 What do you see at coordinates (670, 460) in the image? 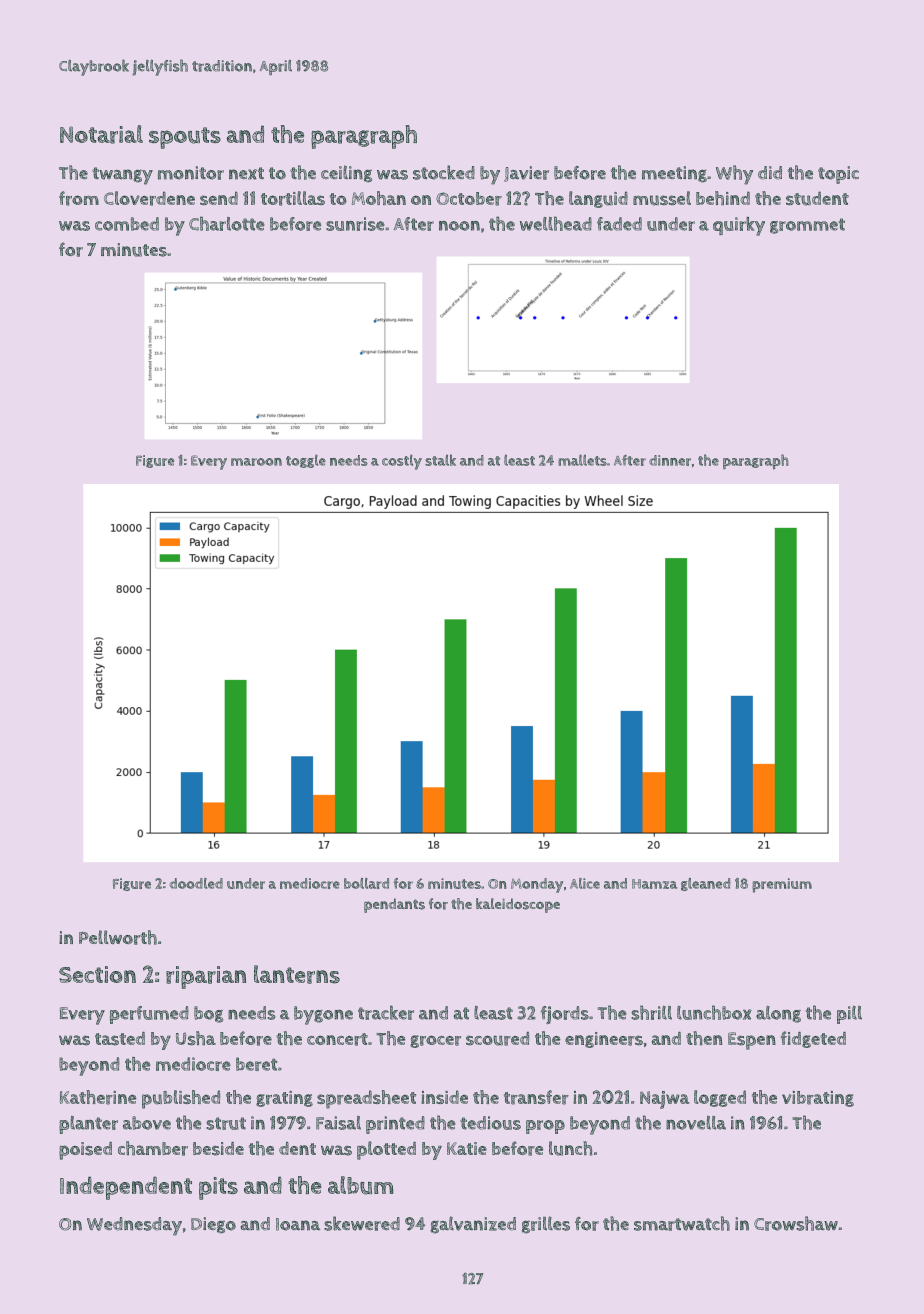
I see `dinner` at bounding box center [670, 460].
